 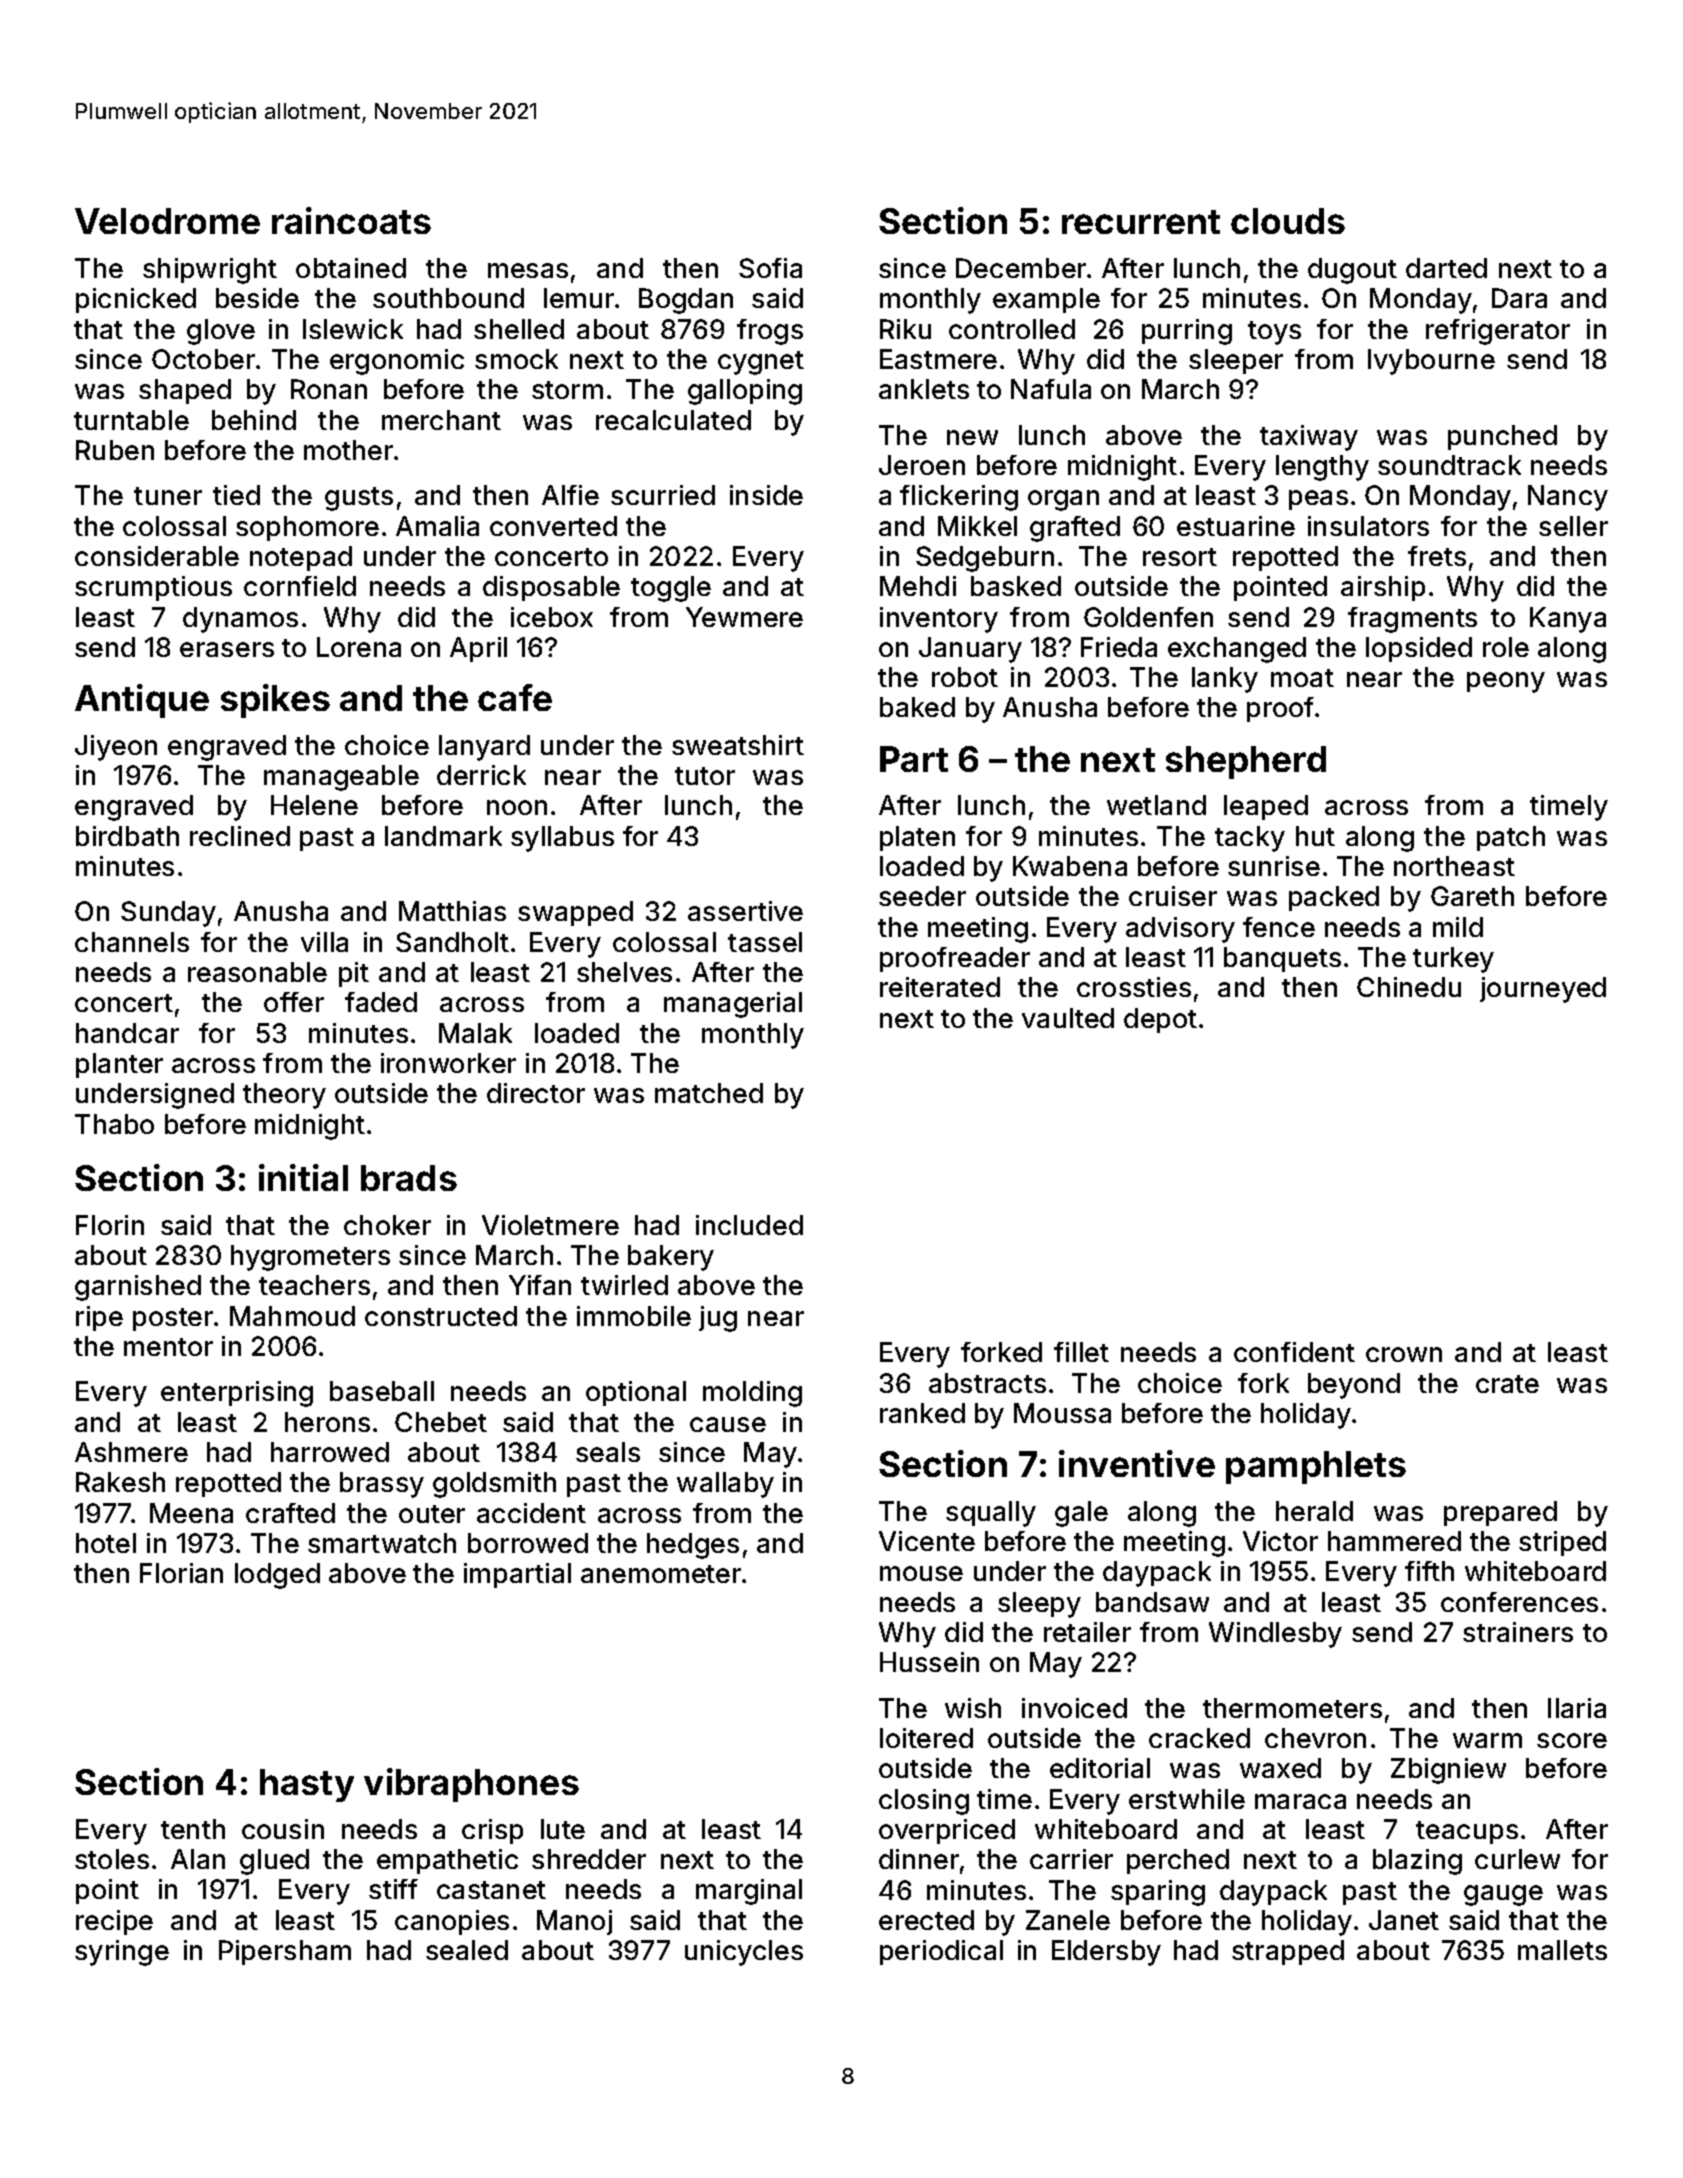 I want to click on clouds, so click(x=1288, y=221).
